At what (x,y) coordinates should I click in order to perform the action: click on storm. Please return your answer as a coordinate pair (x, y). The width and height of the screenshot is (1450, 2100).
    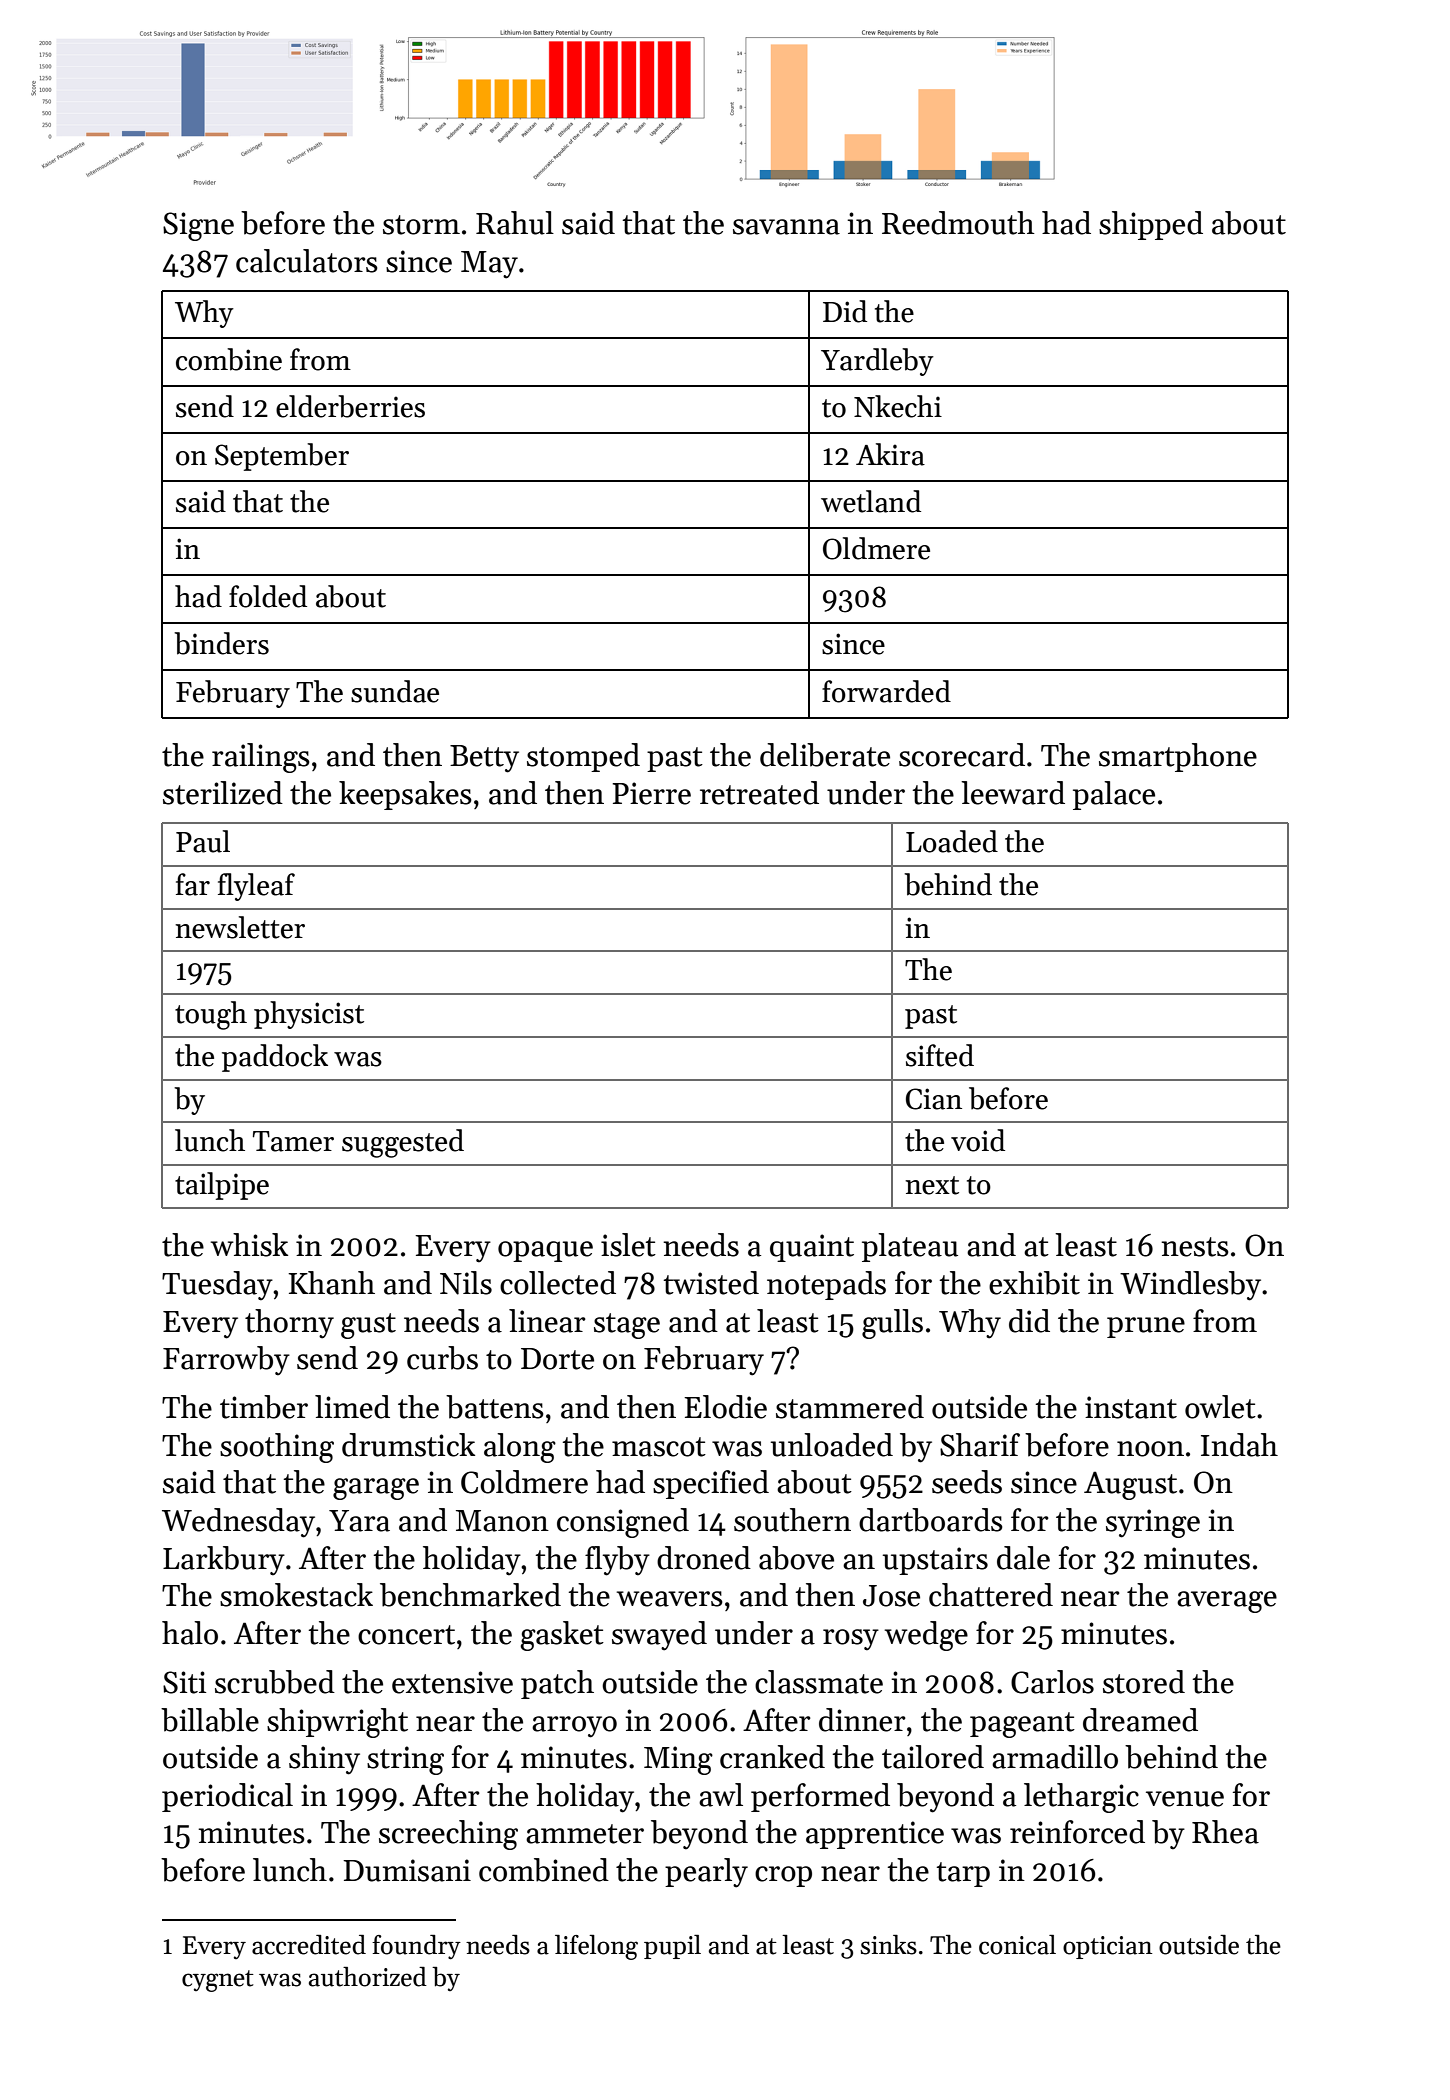
    Looking at the image, I should click on (421, 225).
